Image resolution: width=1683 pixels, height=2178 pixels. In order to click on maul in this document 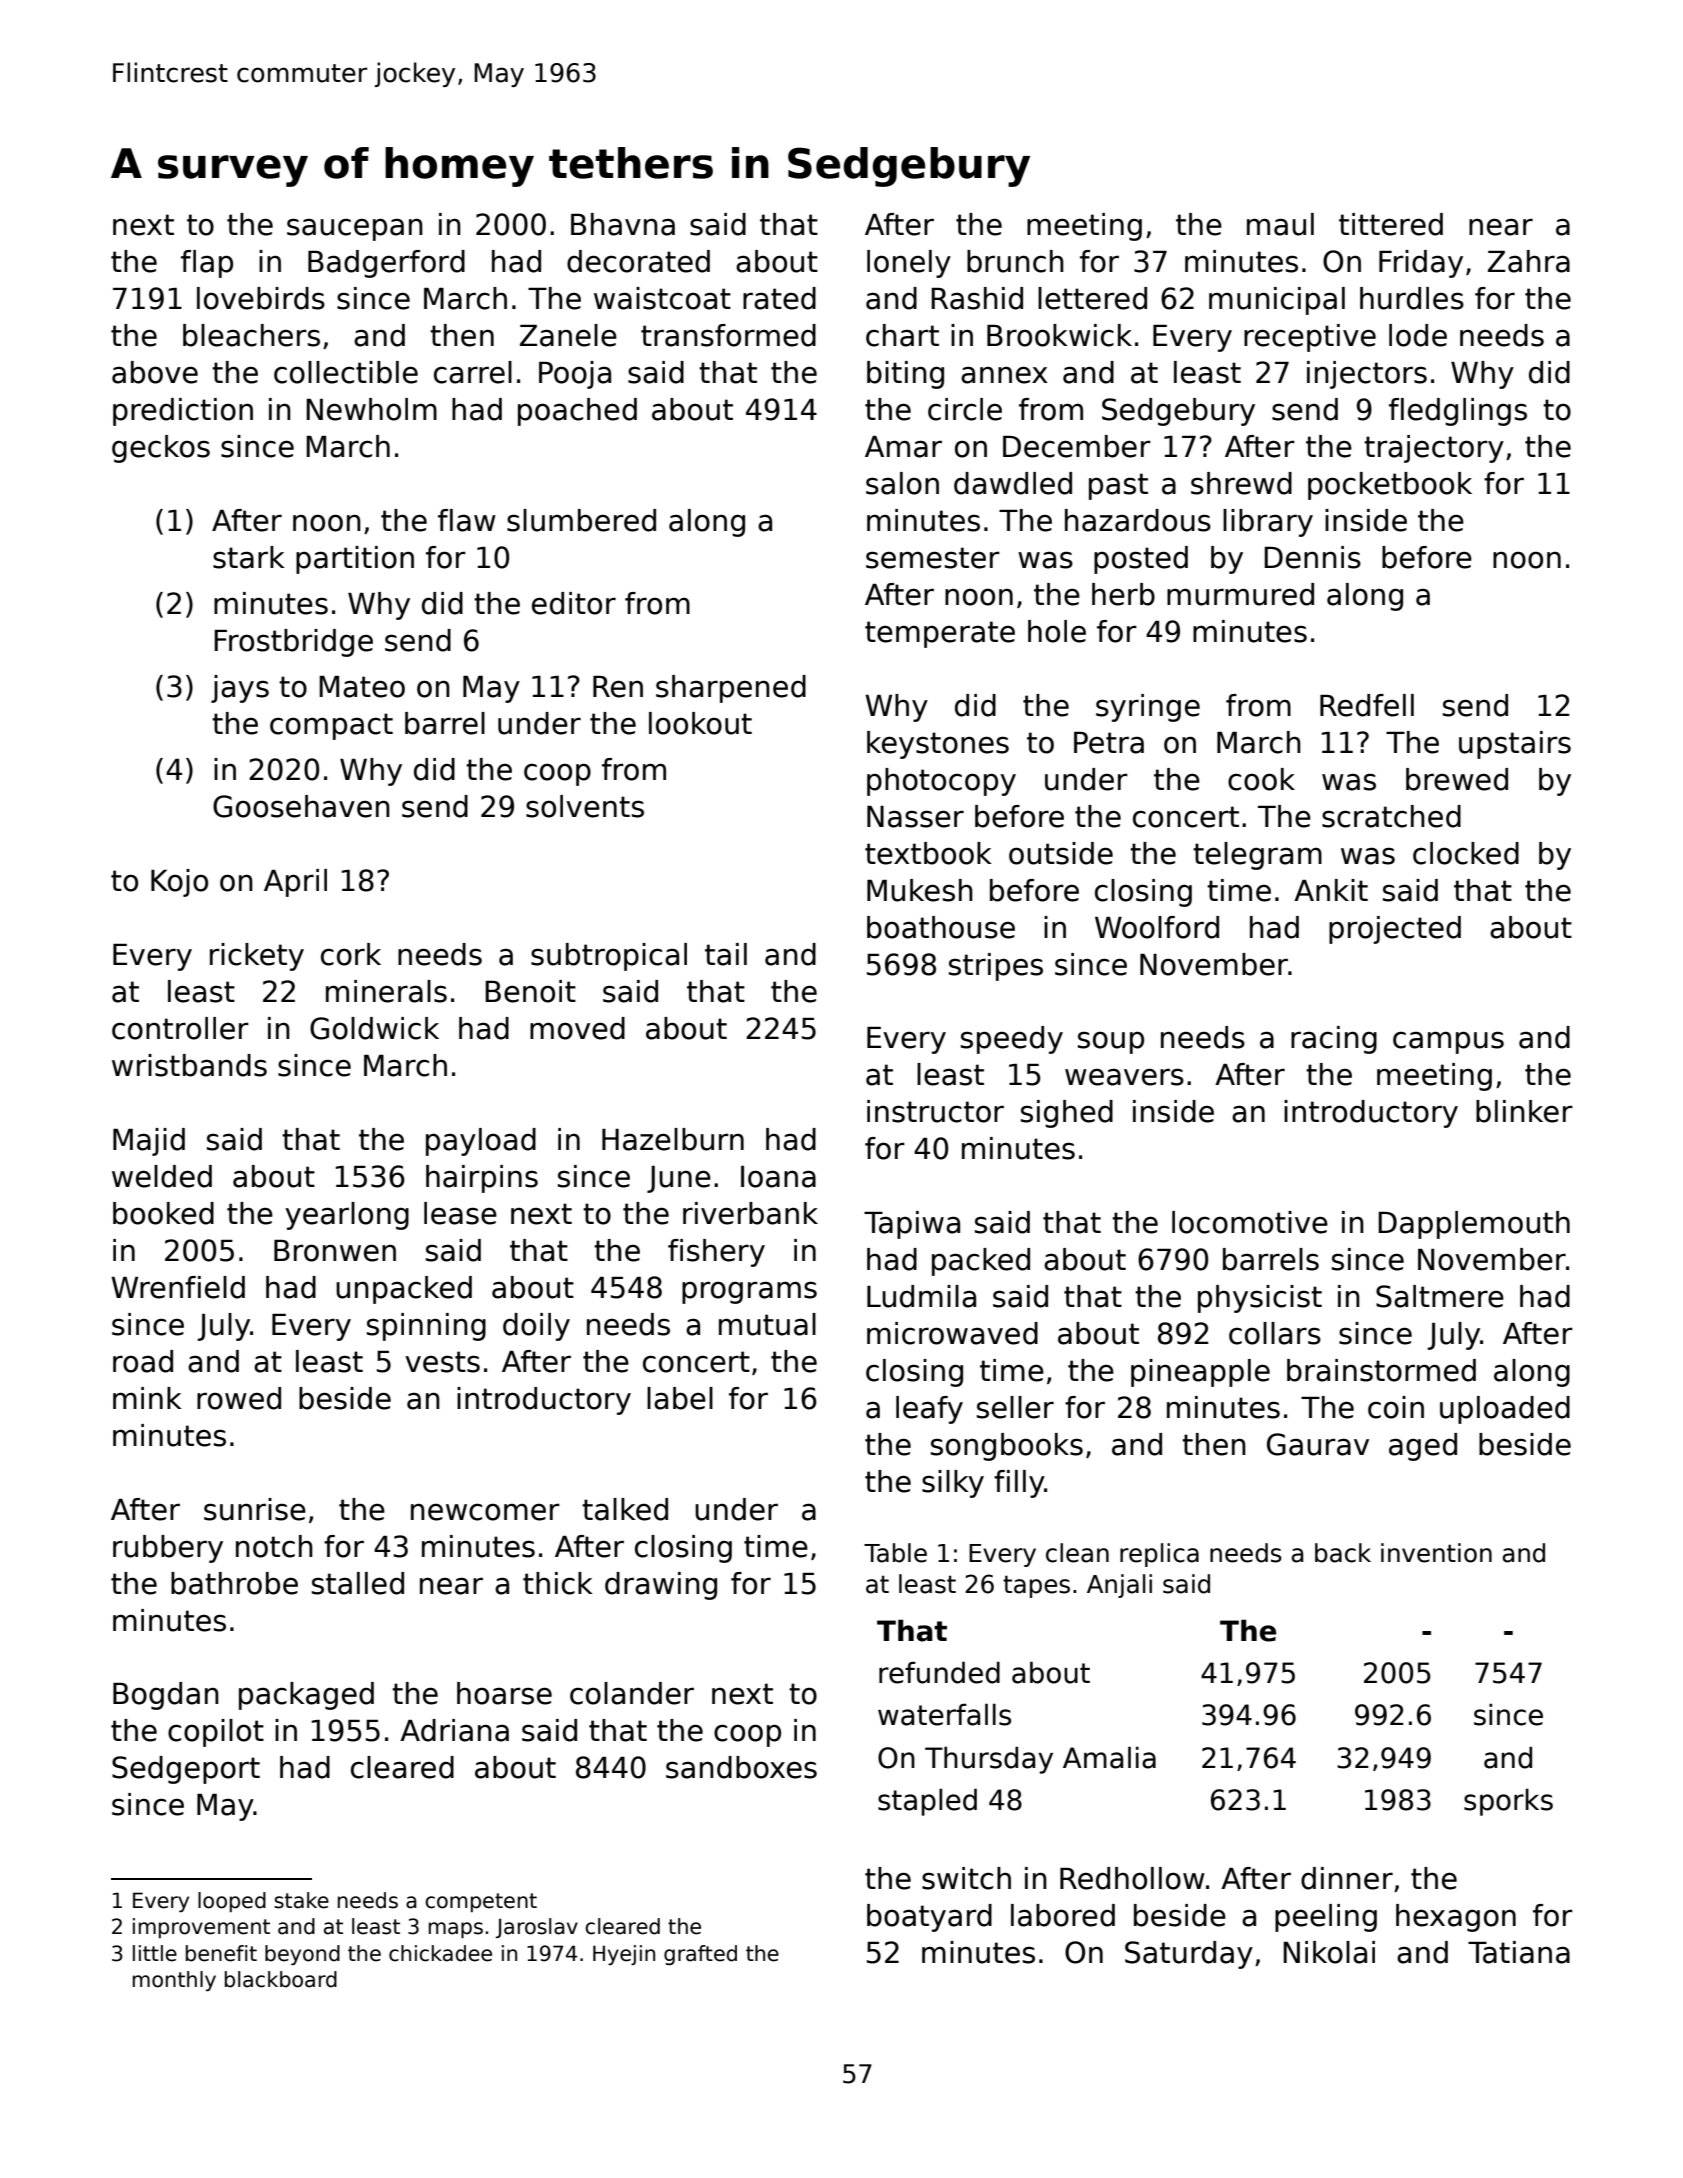, I will do `click(1280, 224)`.
